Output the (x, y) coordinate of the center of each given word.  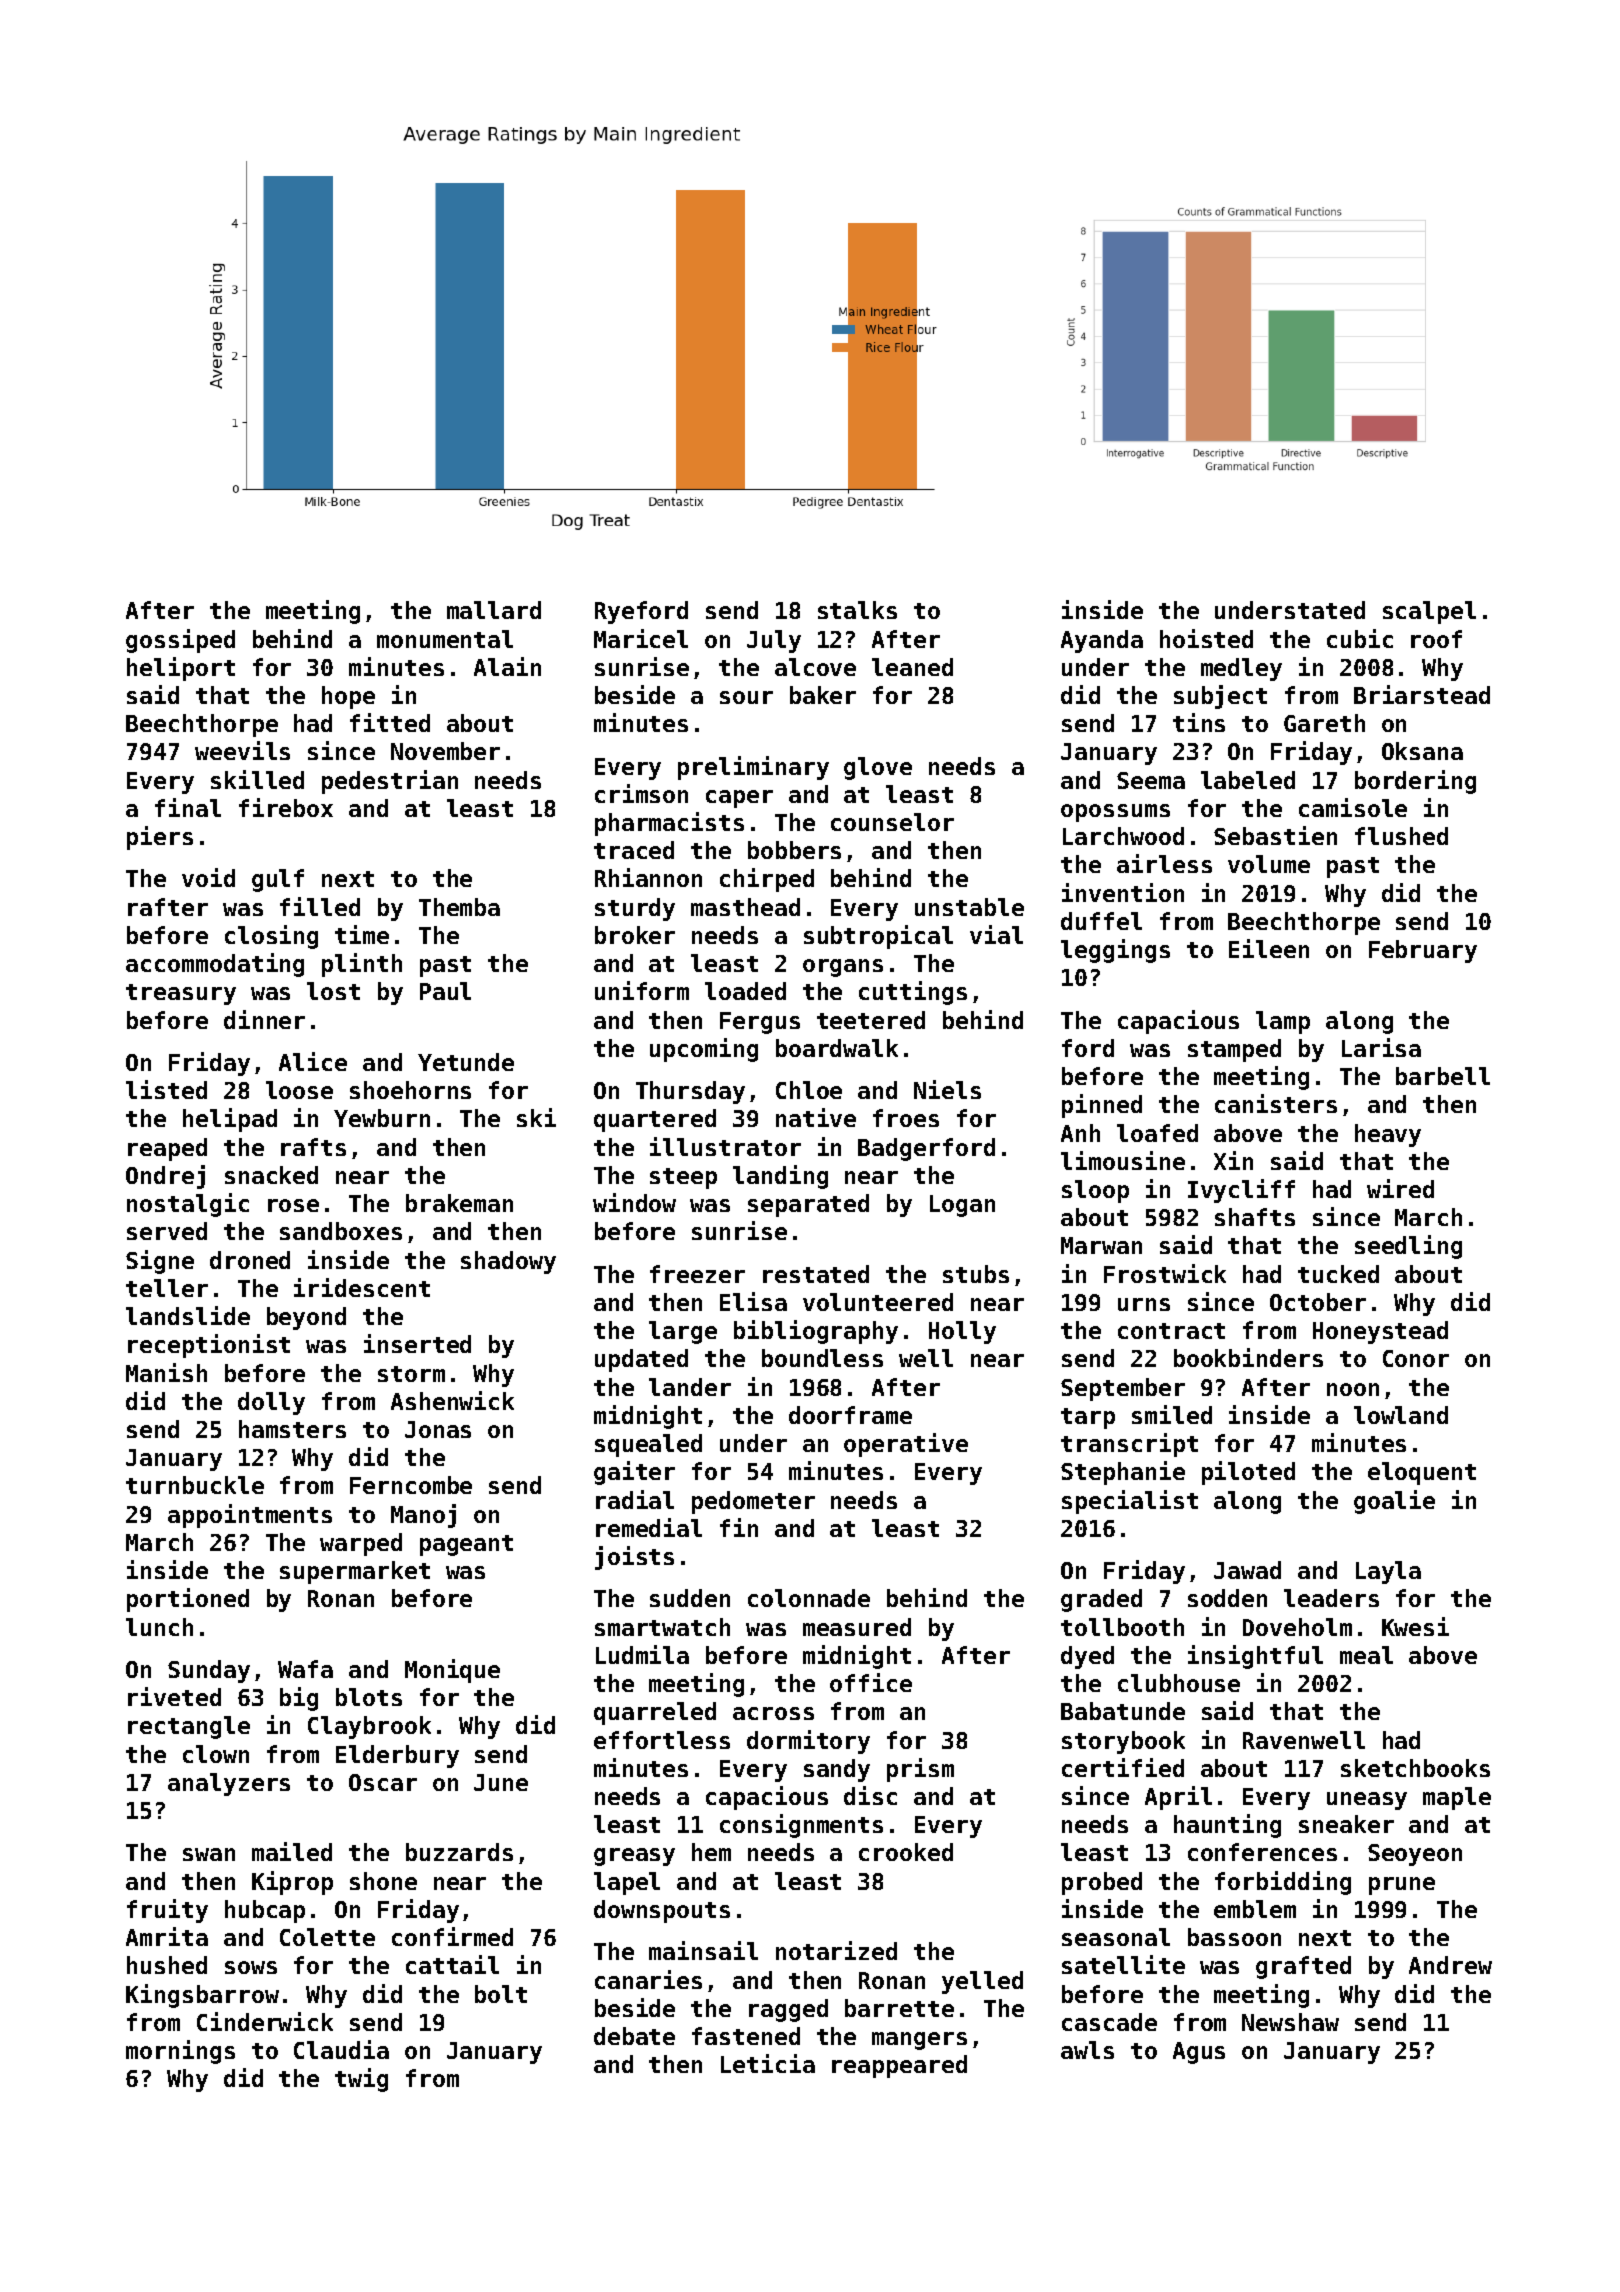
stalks (857, 610)
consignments (801, 1826)
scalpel (1429, 612)
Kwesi (1415, 1626)
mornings (180, 2052)
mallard (494, 610)
